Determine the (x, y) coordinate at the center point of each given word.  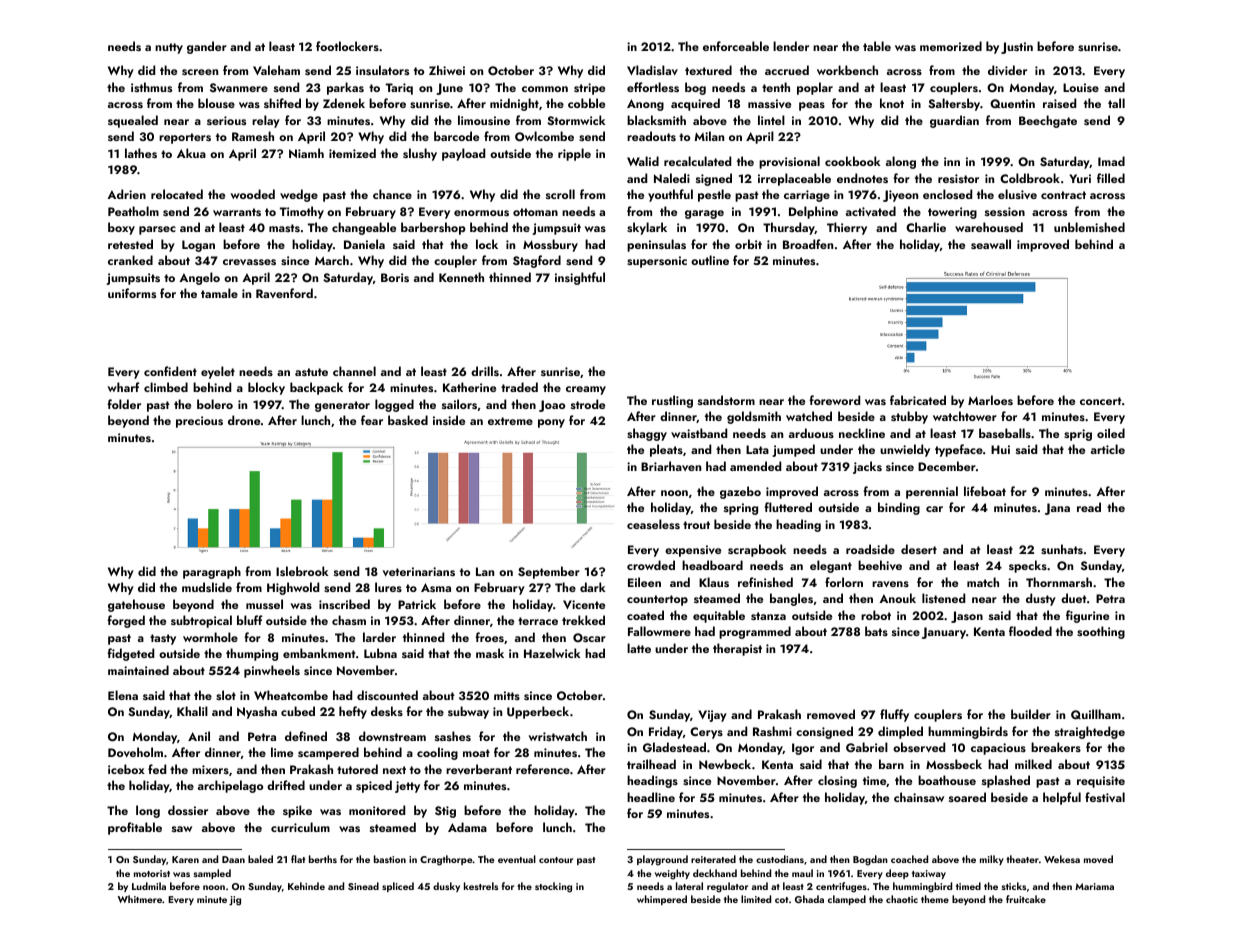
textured (708, 70)
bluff (250, 620)
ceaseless (653, 524)
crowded (651, 565)
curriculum (300, 827)
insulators (382, 70)
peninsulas (656, 245)
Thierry (847, 228)
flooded (1030, 631)
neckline (862, 433)
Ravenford (284, 293)
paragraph (212, 572)
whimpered (662, 900)
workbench (847, 70)
